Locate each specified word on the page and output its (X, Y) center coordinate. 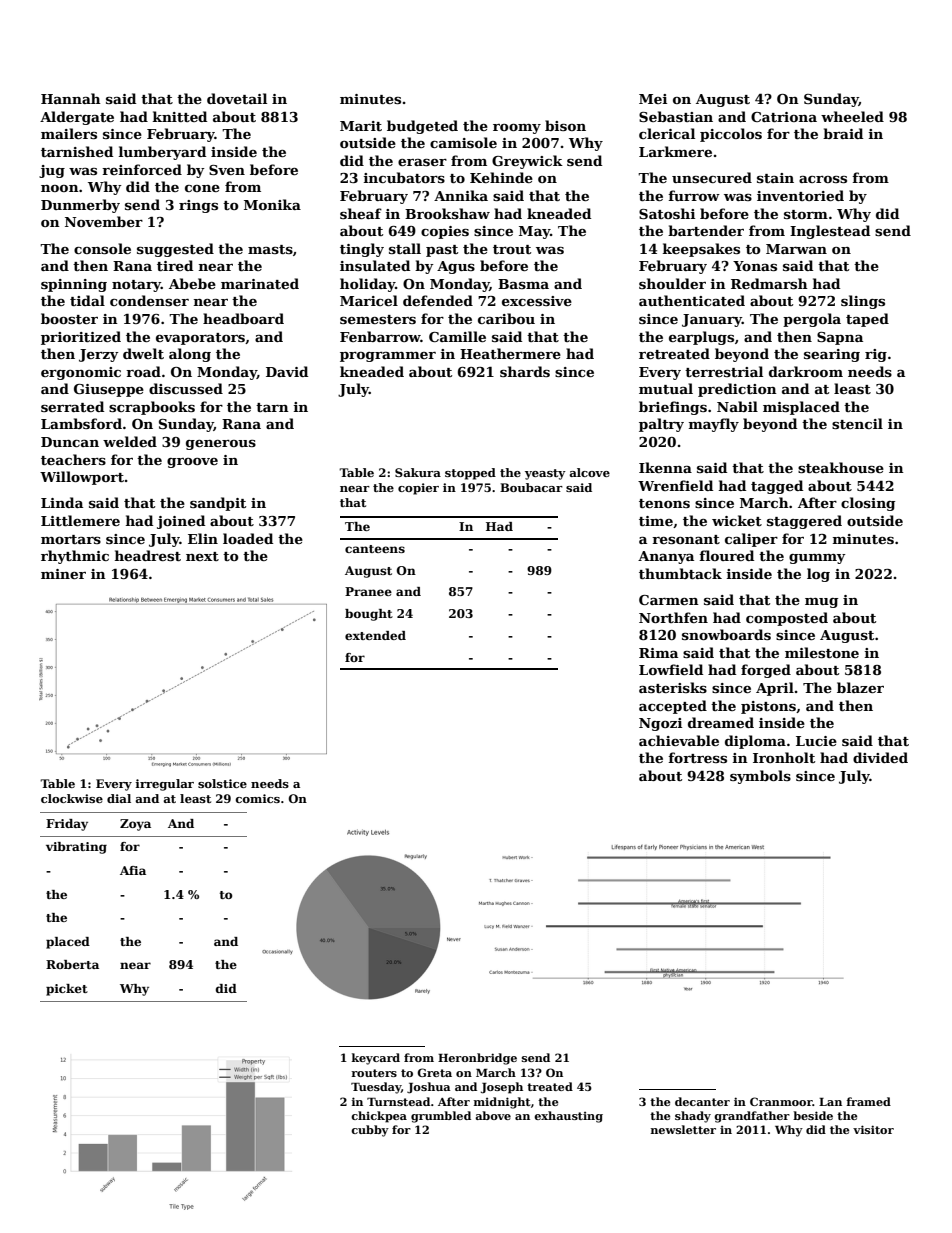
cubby (370, 1131)
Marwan (796, 249)
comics (258, 798)
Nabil (737, 406)
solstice (222, 783)
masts (270, 249)
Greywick (527, 162)
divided (880, 757)
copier (418, 489)
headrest (148, 555)
